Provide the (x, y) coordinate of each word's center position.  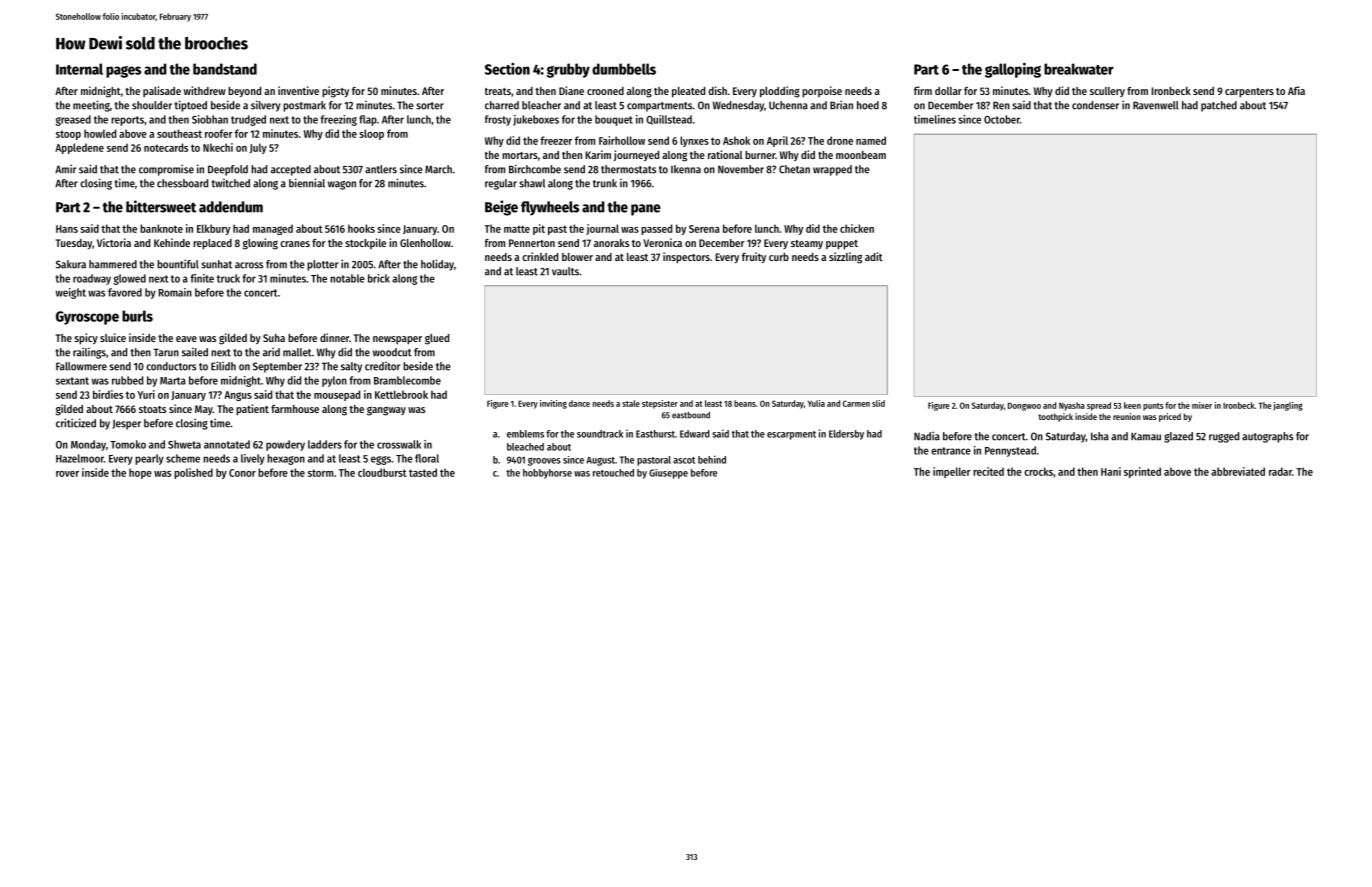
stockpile (365, 244)
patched (1219, 106)
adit (874, 256)
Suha (274, 338)
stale (631, 403)
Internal (79, 69)
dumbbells (624, 69)
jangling (1288, 406)
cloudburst (382, 472)
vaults (565, 271)
